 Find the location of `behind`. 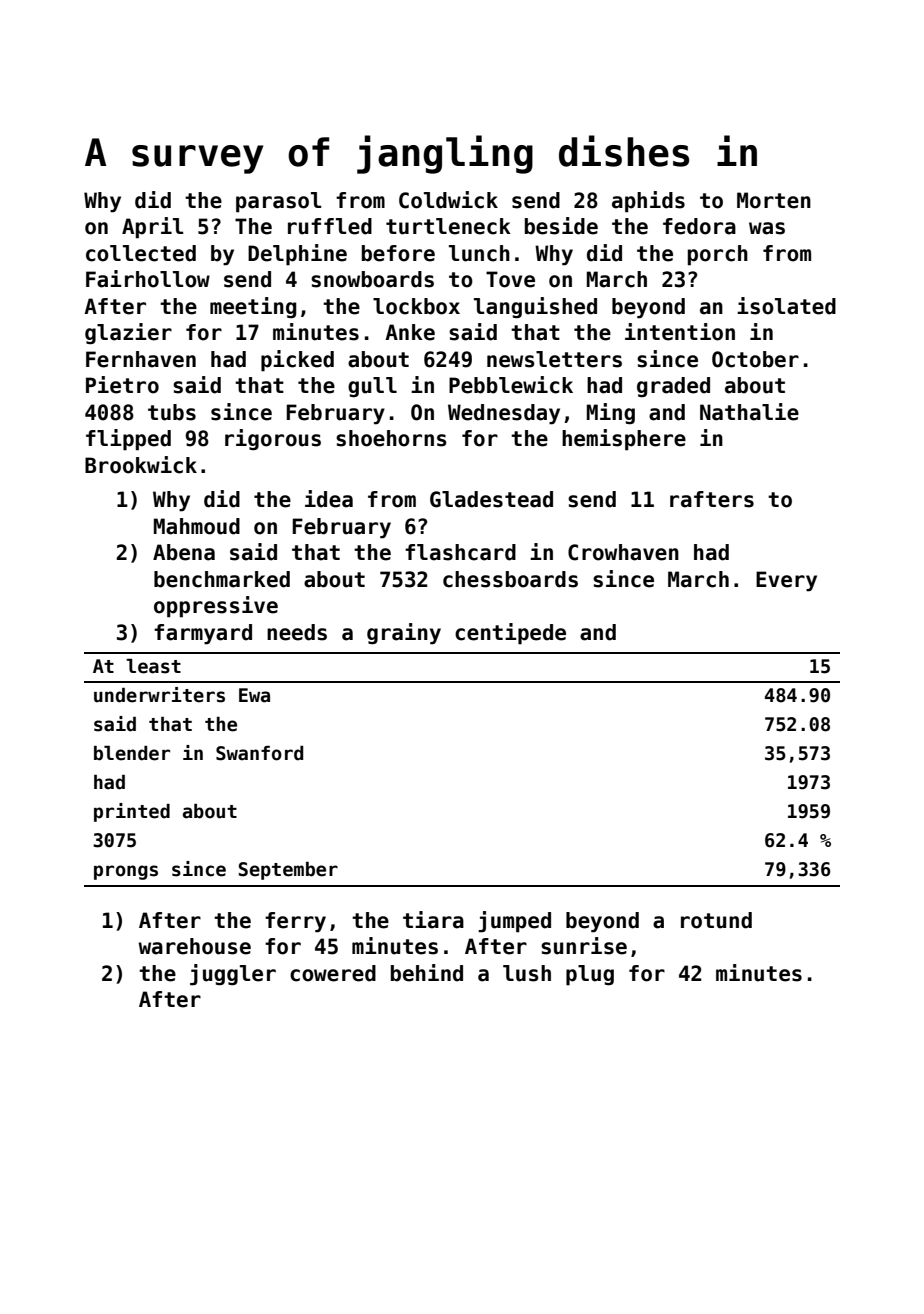

behind is located at coordinates (427, 973).
